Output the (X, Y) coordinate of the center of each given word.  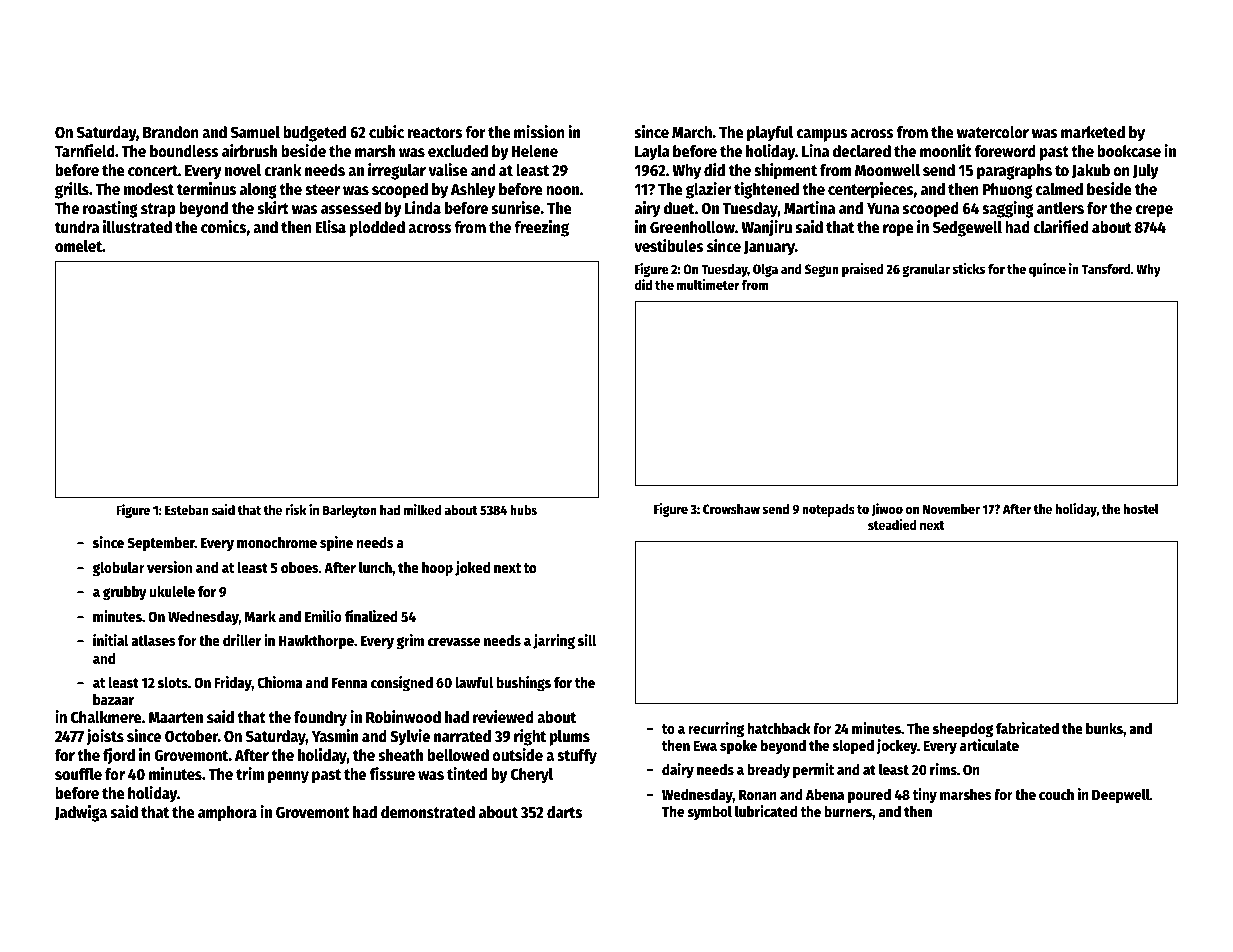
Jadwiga (81, 813)
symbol (710, 813)
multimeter (708, 284)
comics (223, 227)
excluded (458, 151)
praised (863, 270)
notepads (828, 510)
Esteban (187, 510)
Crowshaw (731, 509)
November (951, 509)
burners (848, 811)
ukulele (172, 591)
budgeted (314, 134)
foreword (1005, 151)
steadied (892, 524)
